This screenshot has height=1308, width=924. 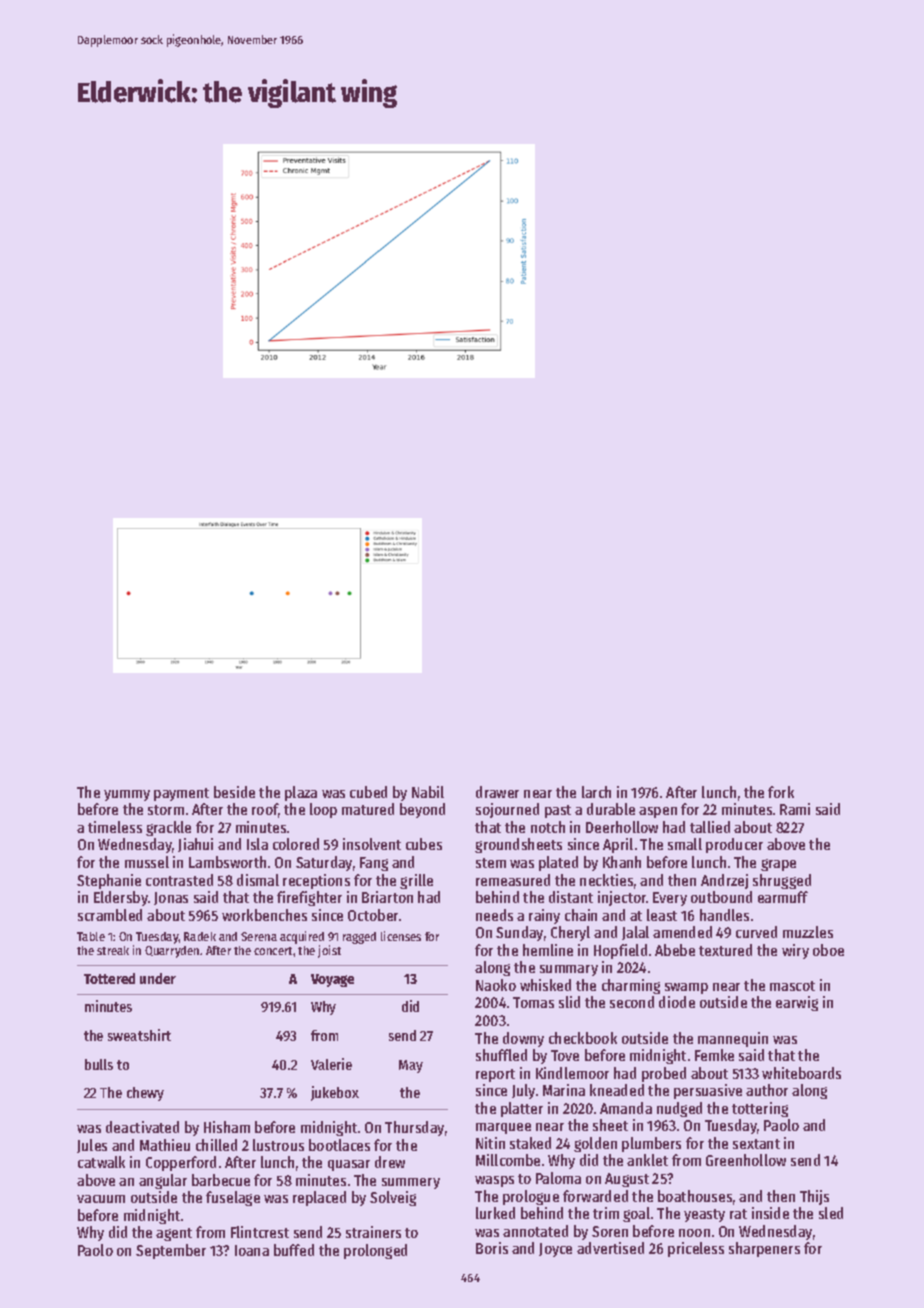 What do you see at coordinates (258, 880) in the screenshot?
I see `dismal` at bounding box center [258, 880].
